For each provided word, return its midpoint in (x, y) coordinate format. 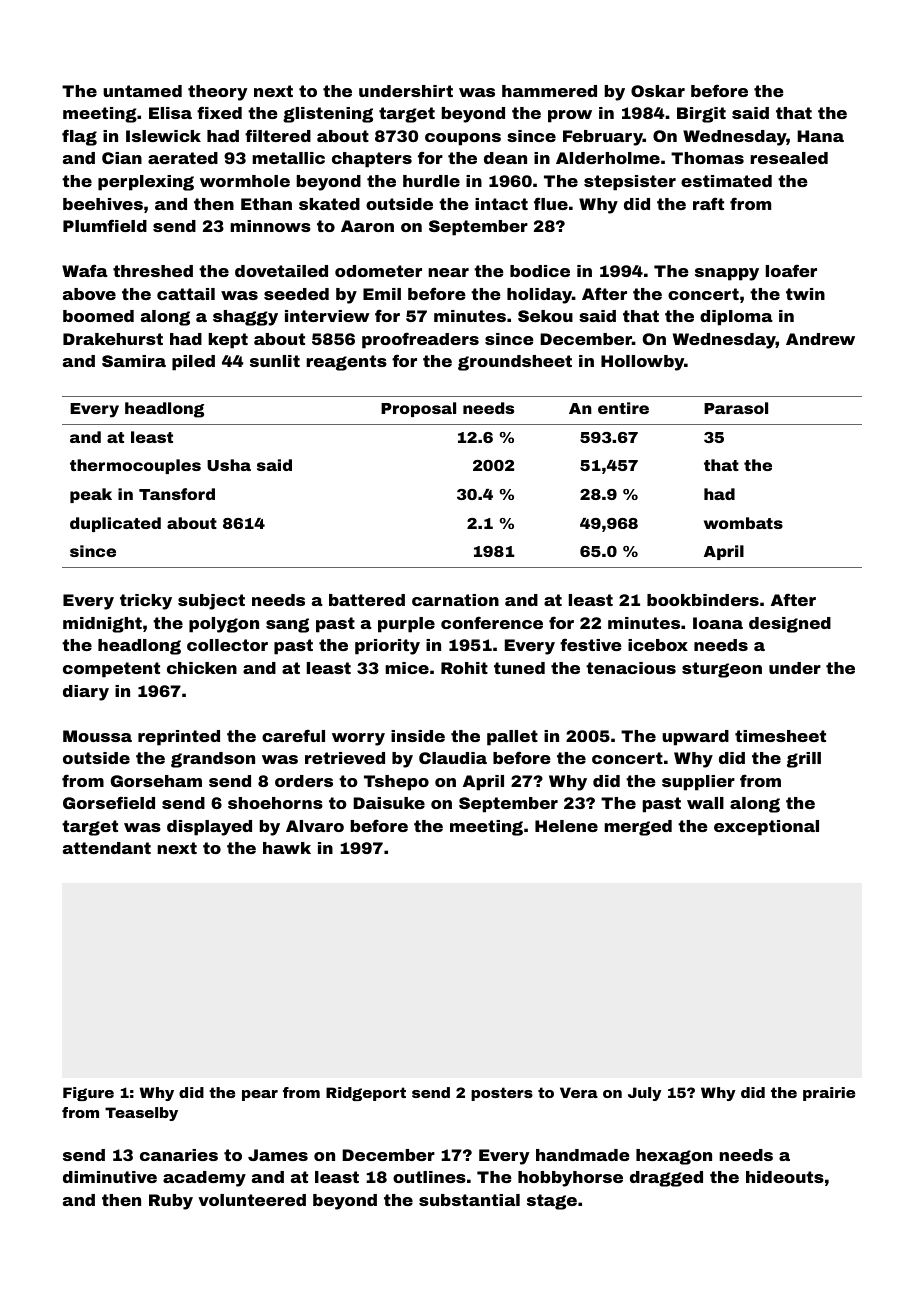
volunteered (252, 1200)
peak (91, 495)
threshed (153, 271)
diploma (736, 318)
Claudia (453, 758)
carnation (455, 600)
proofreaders (420, 340)
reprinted (179, 738)
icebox (658, 645)
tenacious (631, 668)
